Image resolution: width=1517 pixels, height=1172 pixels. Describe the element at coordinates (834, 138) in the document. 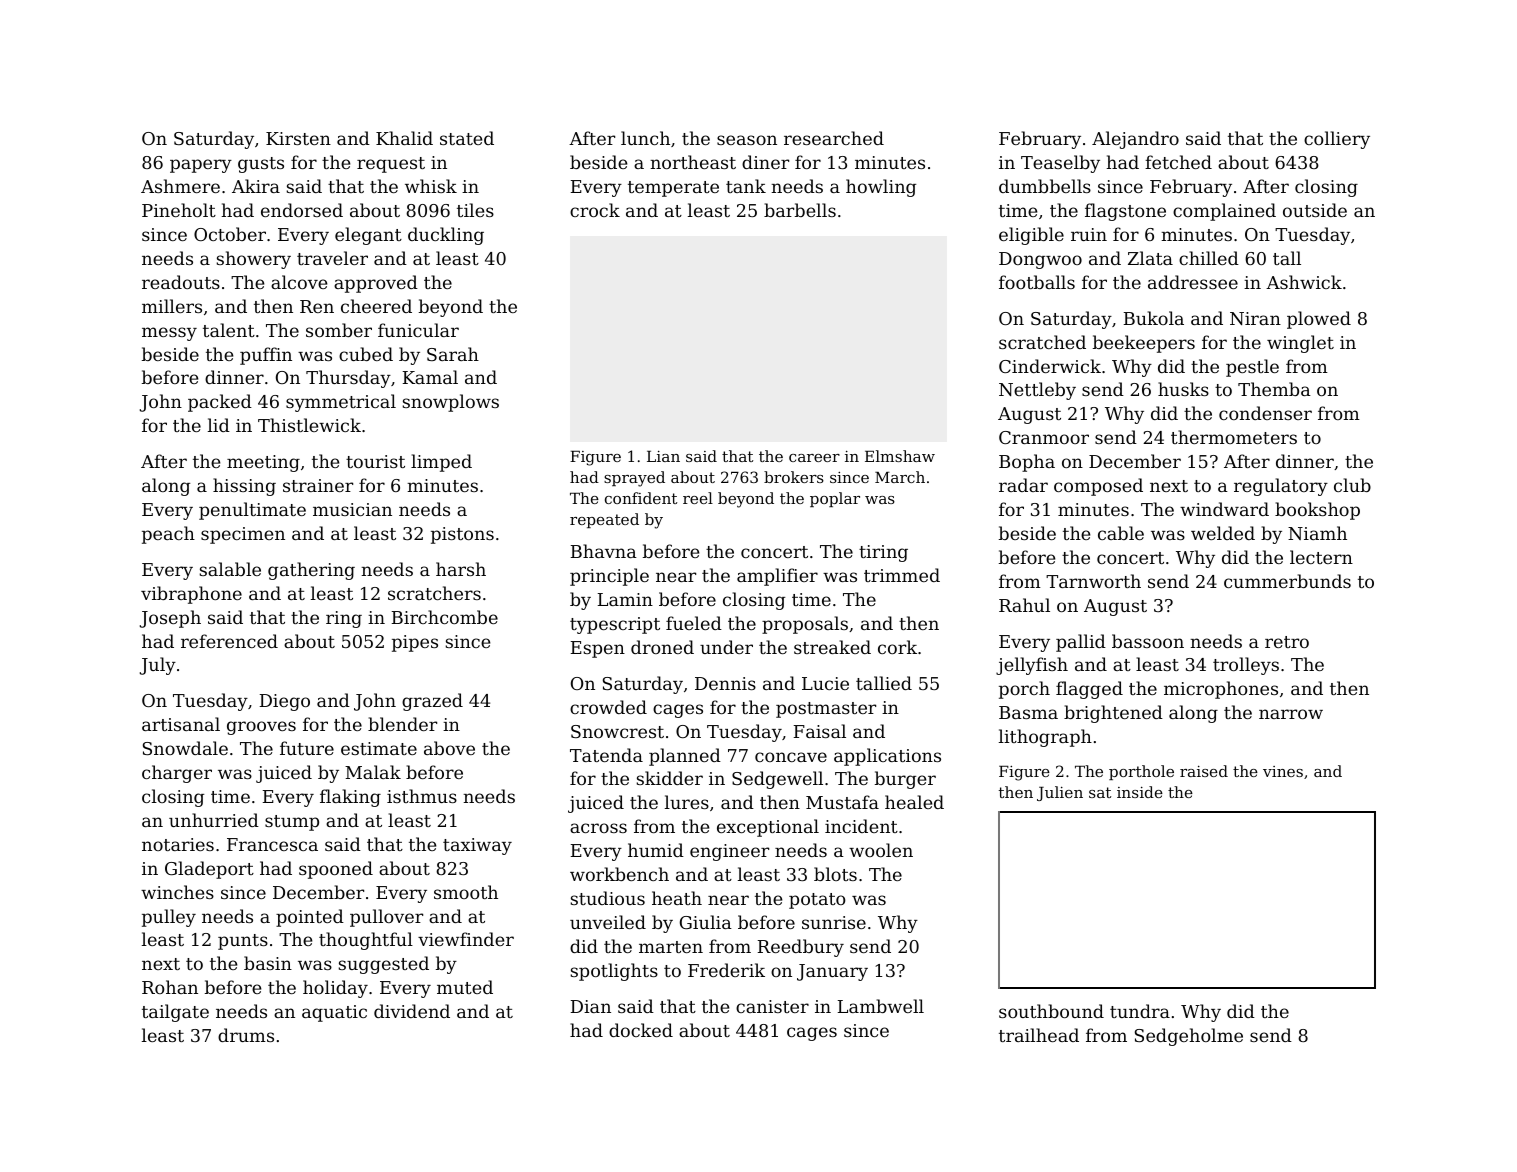

I see `researched` at that location.
